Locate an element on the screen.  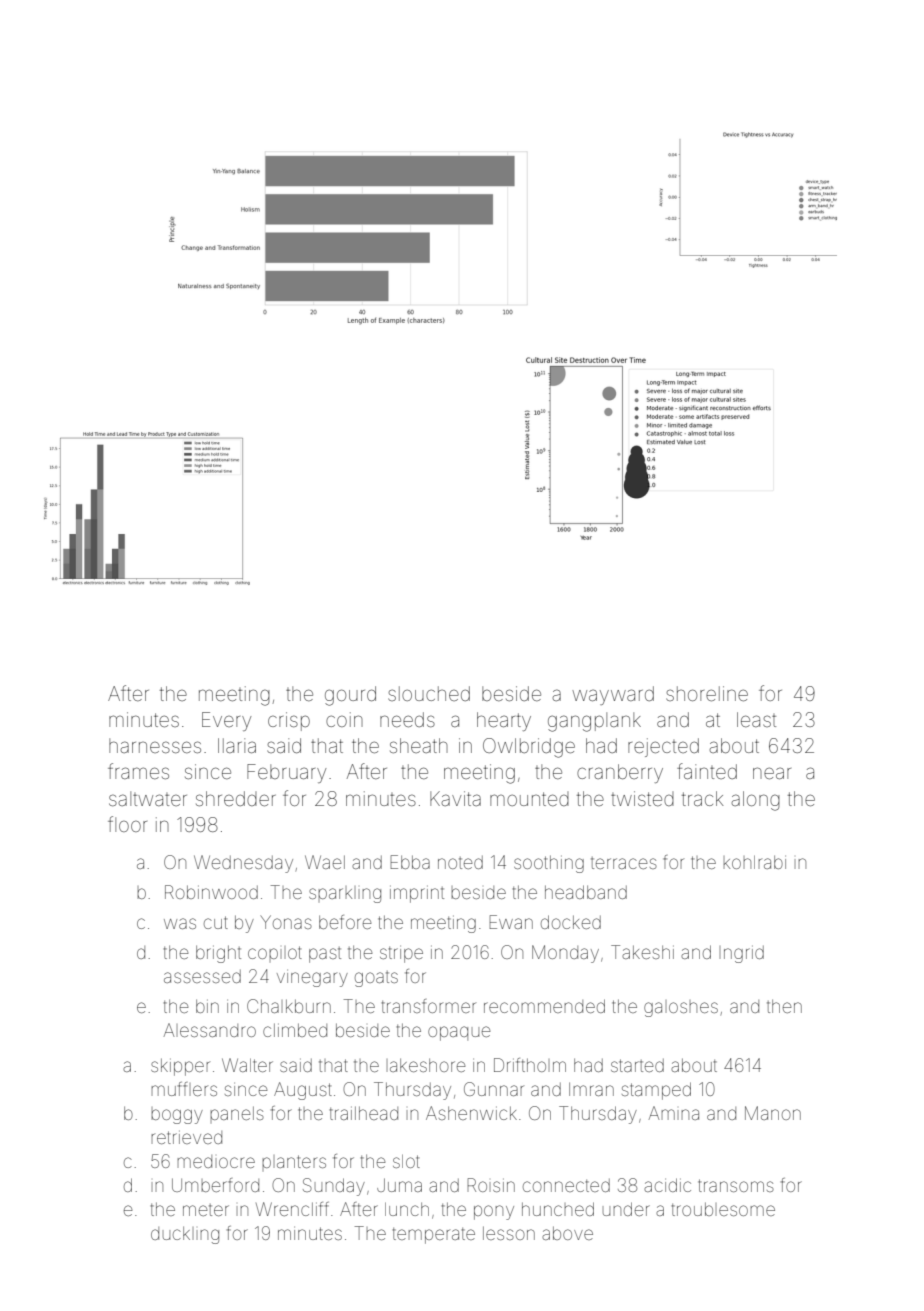
mediocre is located at coordinates (216, 1161).
